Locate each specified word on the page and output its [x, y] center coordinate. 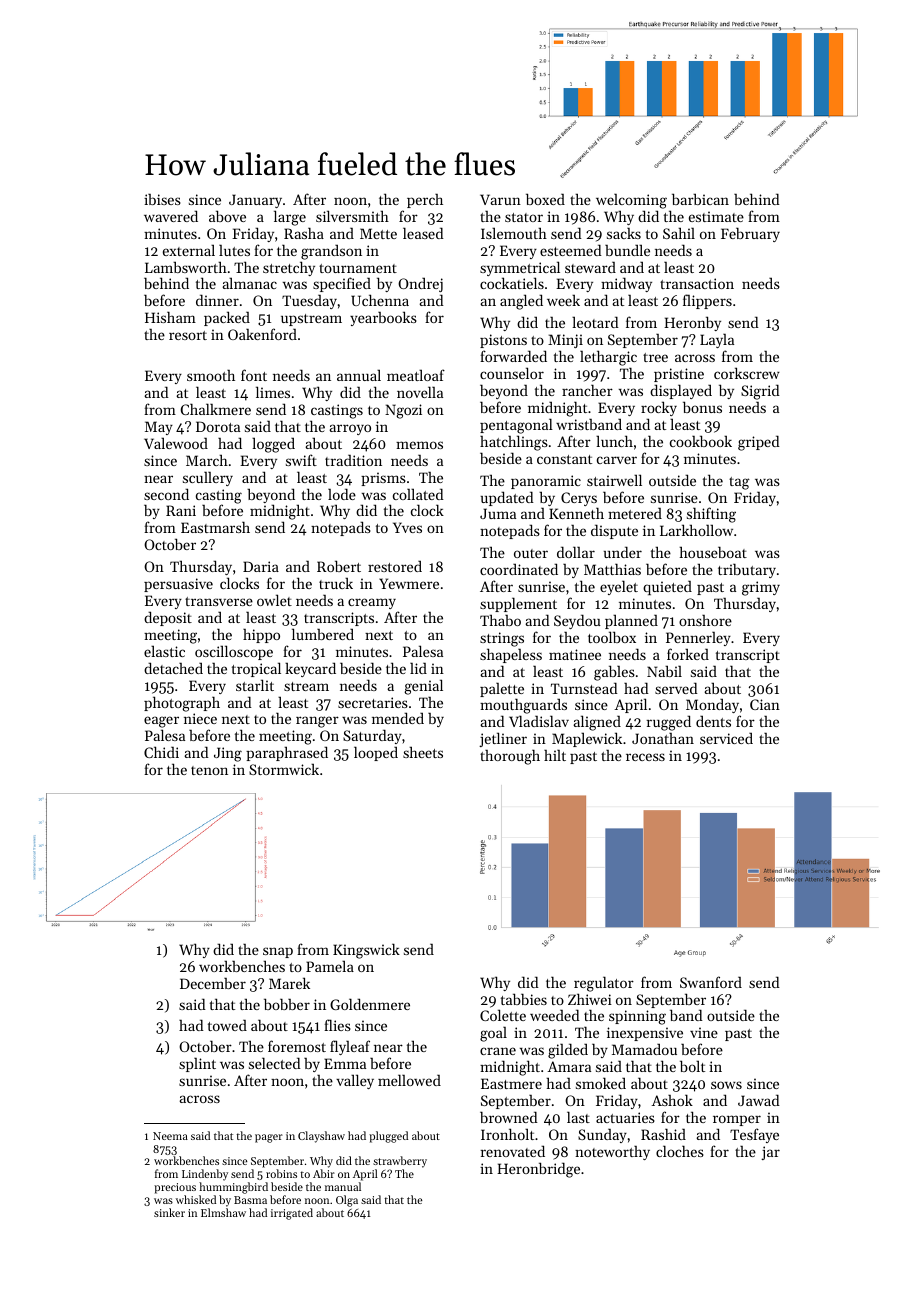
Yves [407, 527]
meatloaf [416, 375]
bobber [287, 1004]
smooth [211, 375]
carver [617, 460]
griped [759, 443]
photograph [182, 704]
